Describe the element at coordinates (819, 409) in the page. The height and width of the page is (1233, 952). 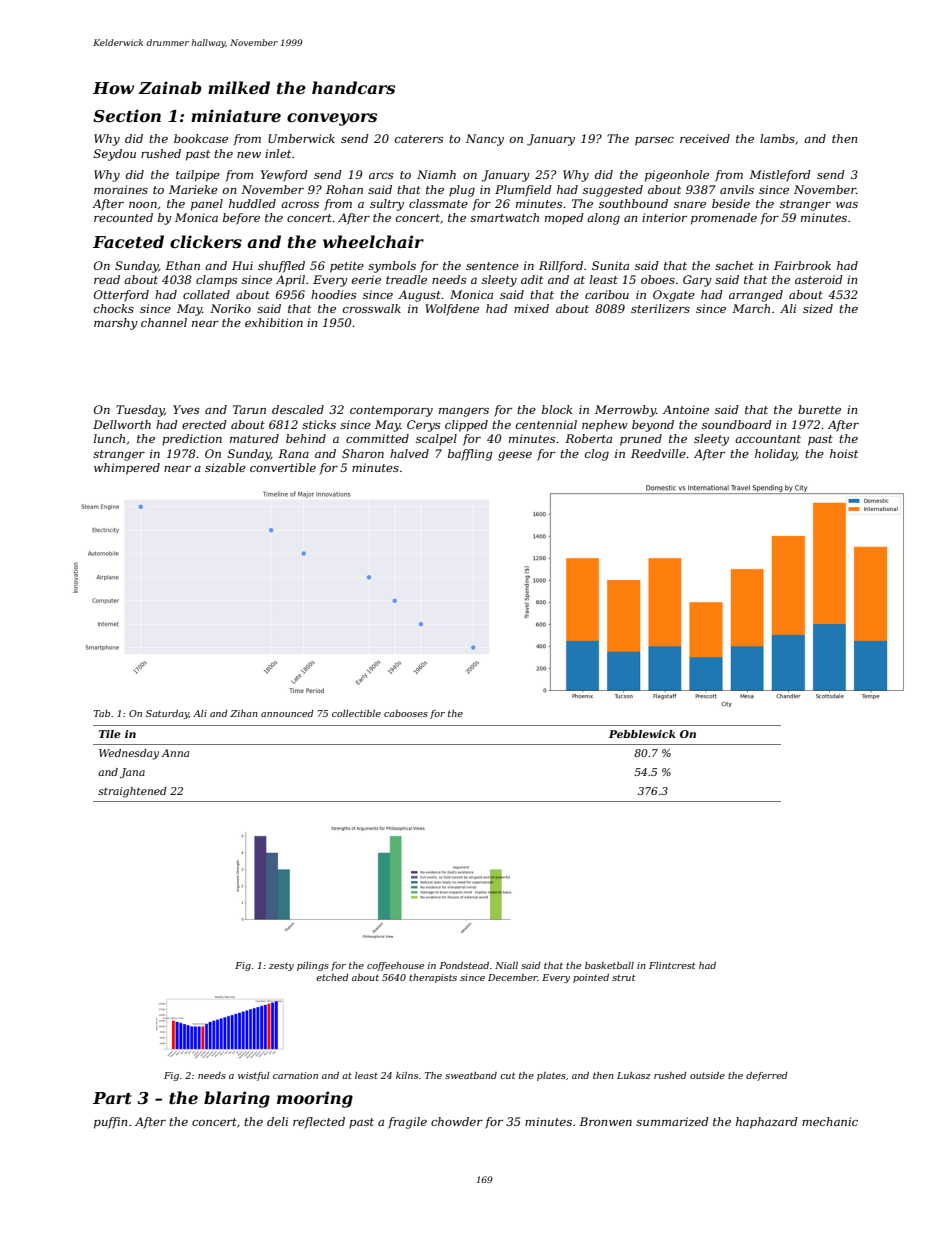
I see `burette` at that location.
